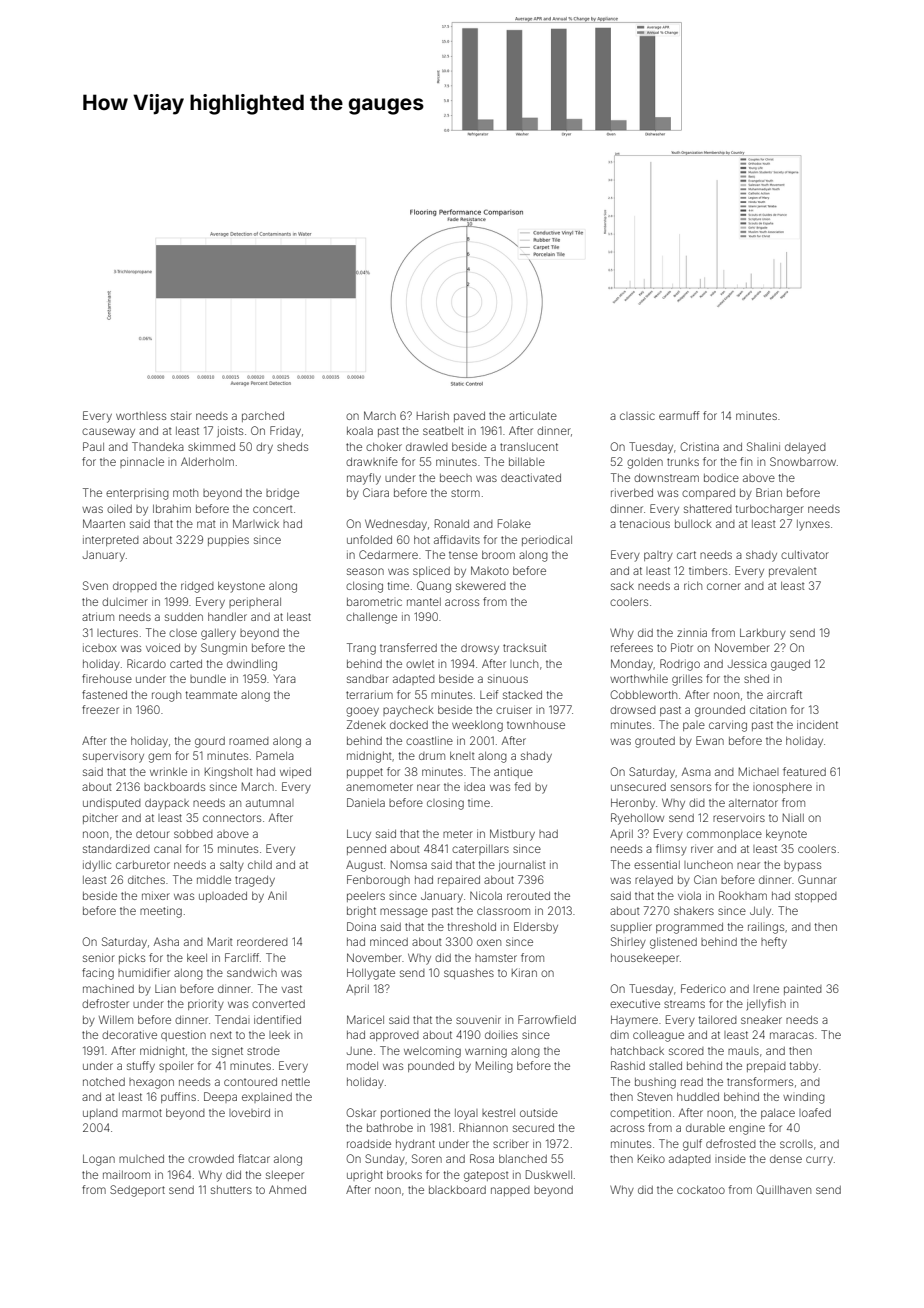  Describe the element at coordinates (637, 415) in the screenshot. I see `classic` at that location.
